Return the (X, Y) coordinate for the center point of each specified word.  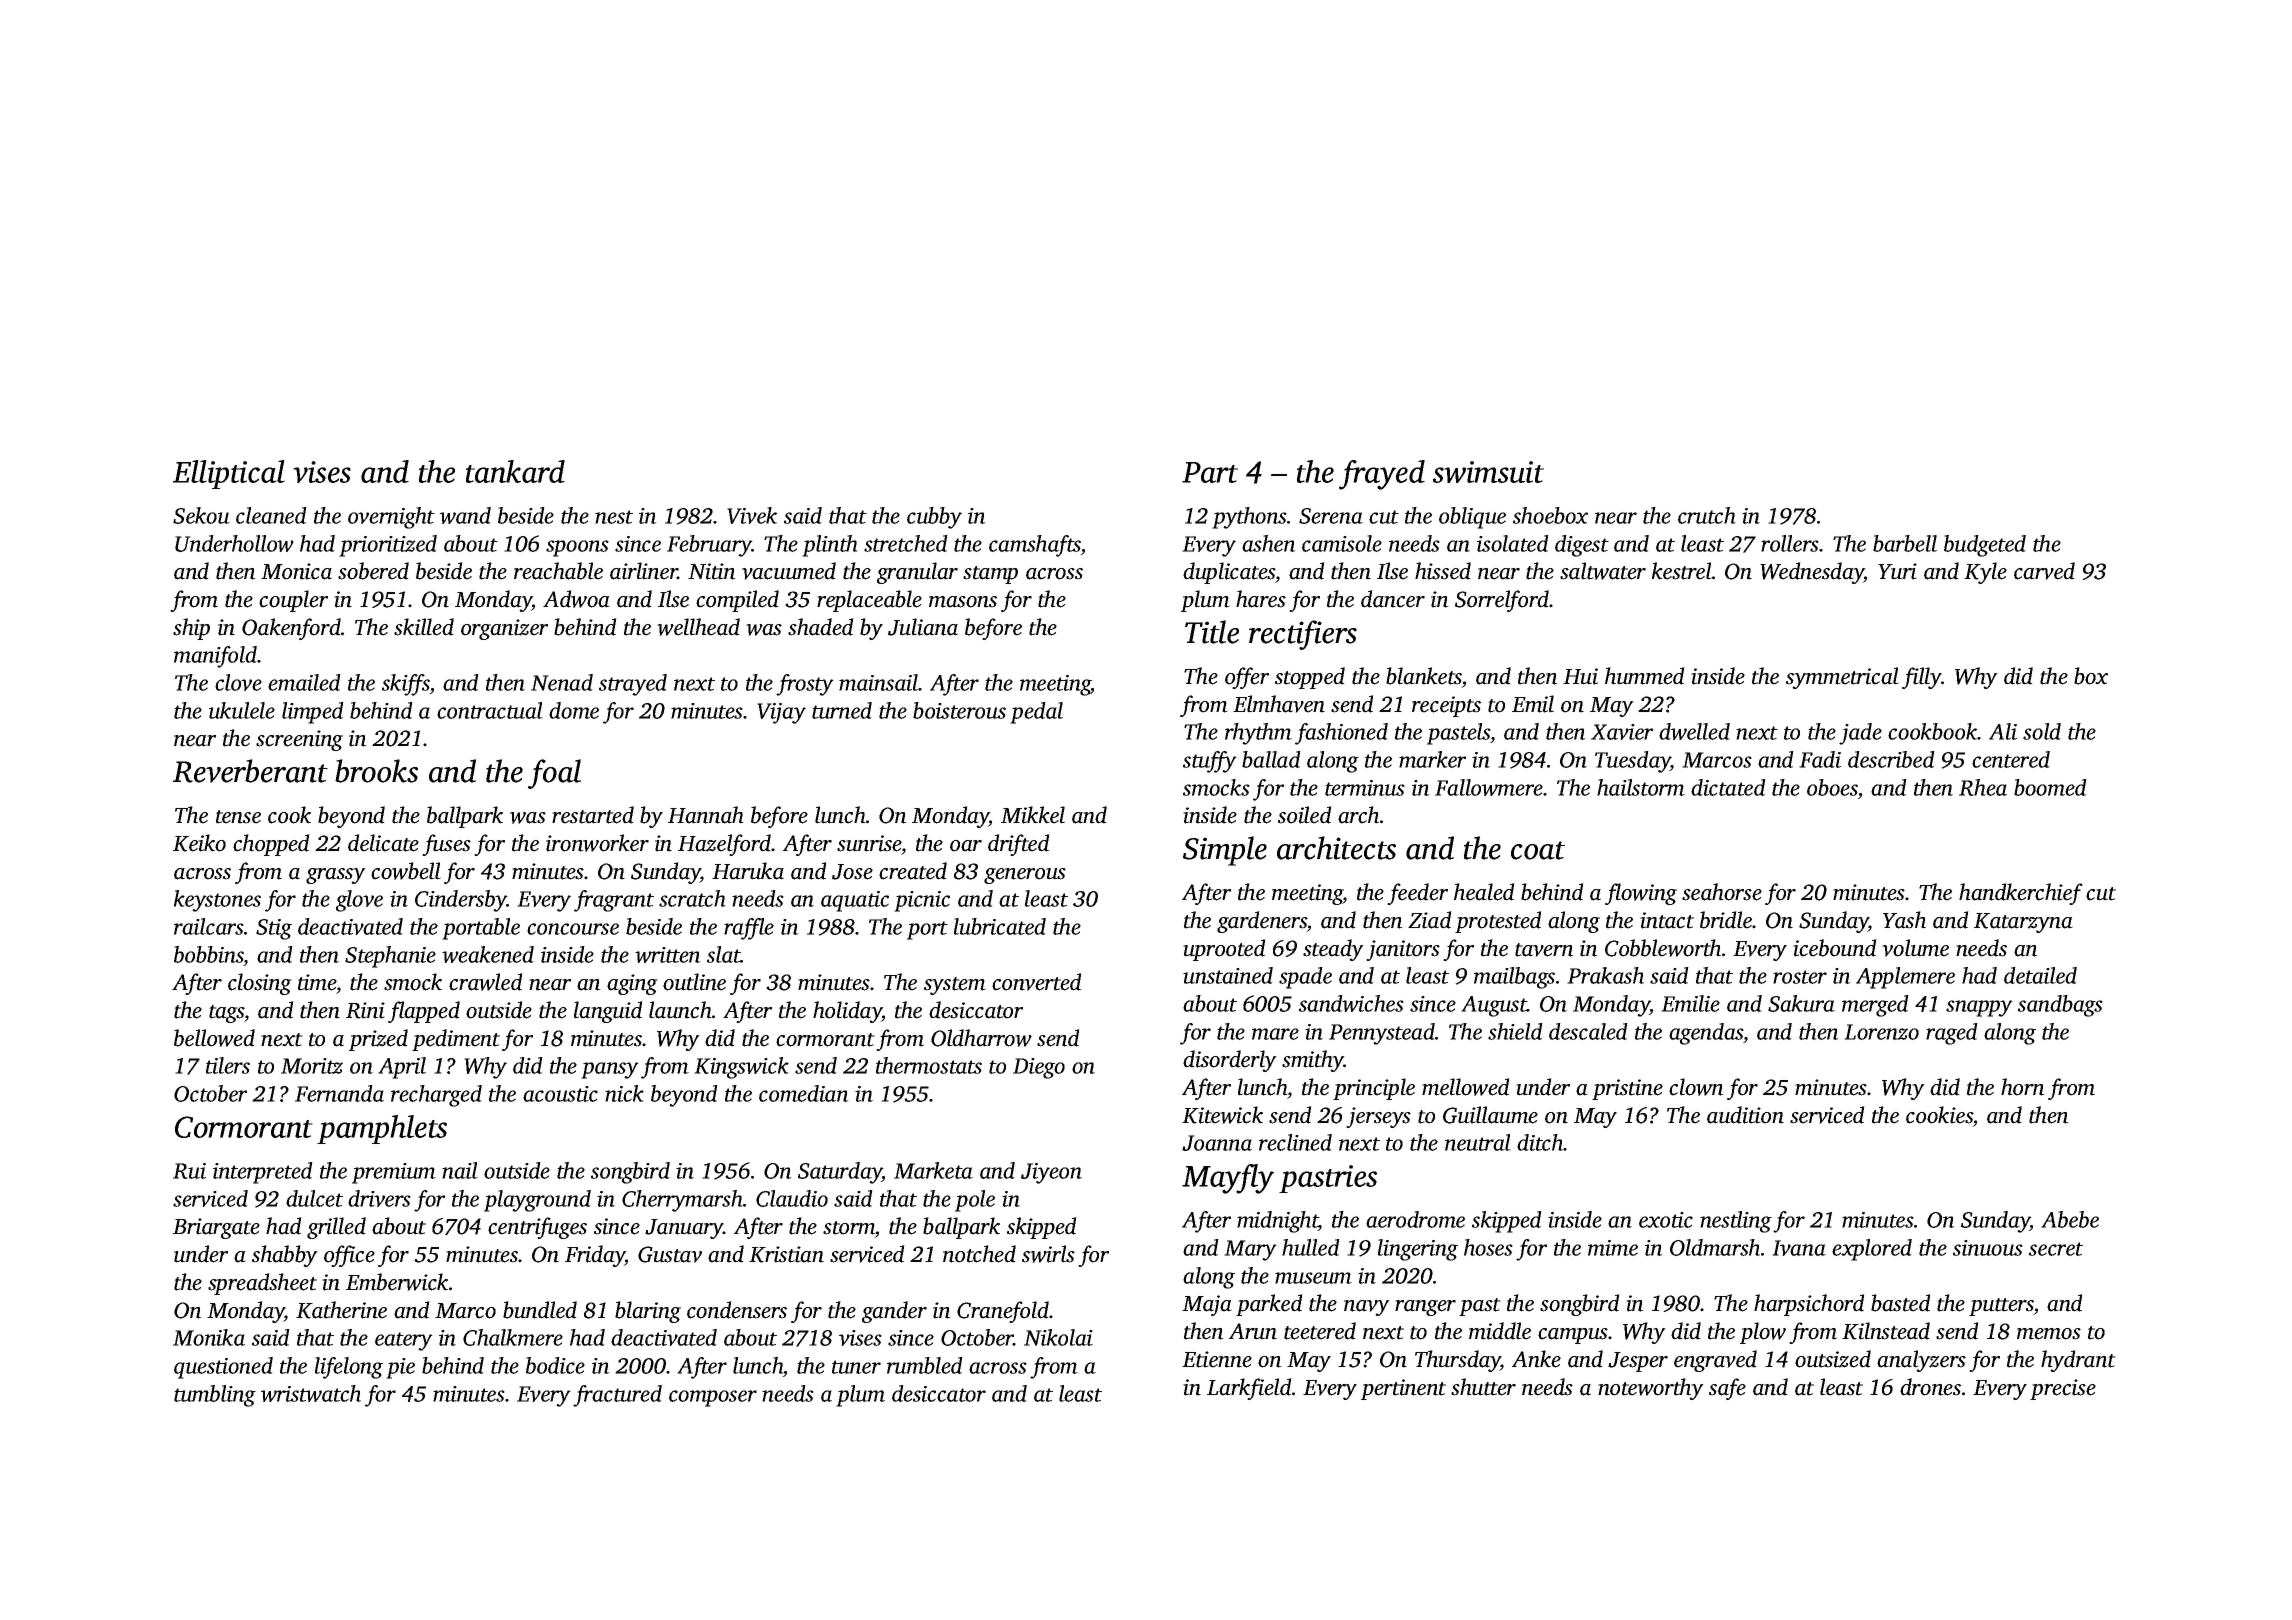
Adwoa (576, 599)
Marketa (933, 1170)
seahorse (1722, 892)
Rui (189, 1171)
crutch (1707, 515)
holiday (847, 1012)
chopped (271, 845)
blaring (648, 1312)
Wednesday (1812, 573)
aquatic (855, 901)
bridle (1726, 920)
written (668, 955)
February (709, 546)
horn (2023, 1087)
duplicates (1229, 573)
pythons (1249, 518)
